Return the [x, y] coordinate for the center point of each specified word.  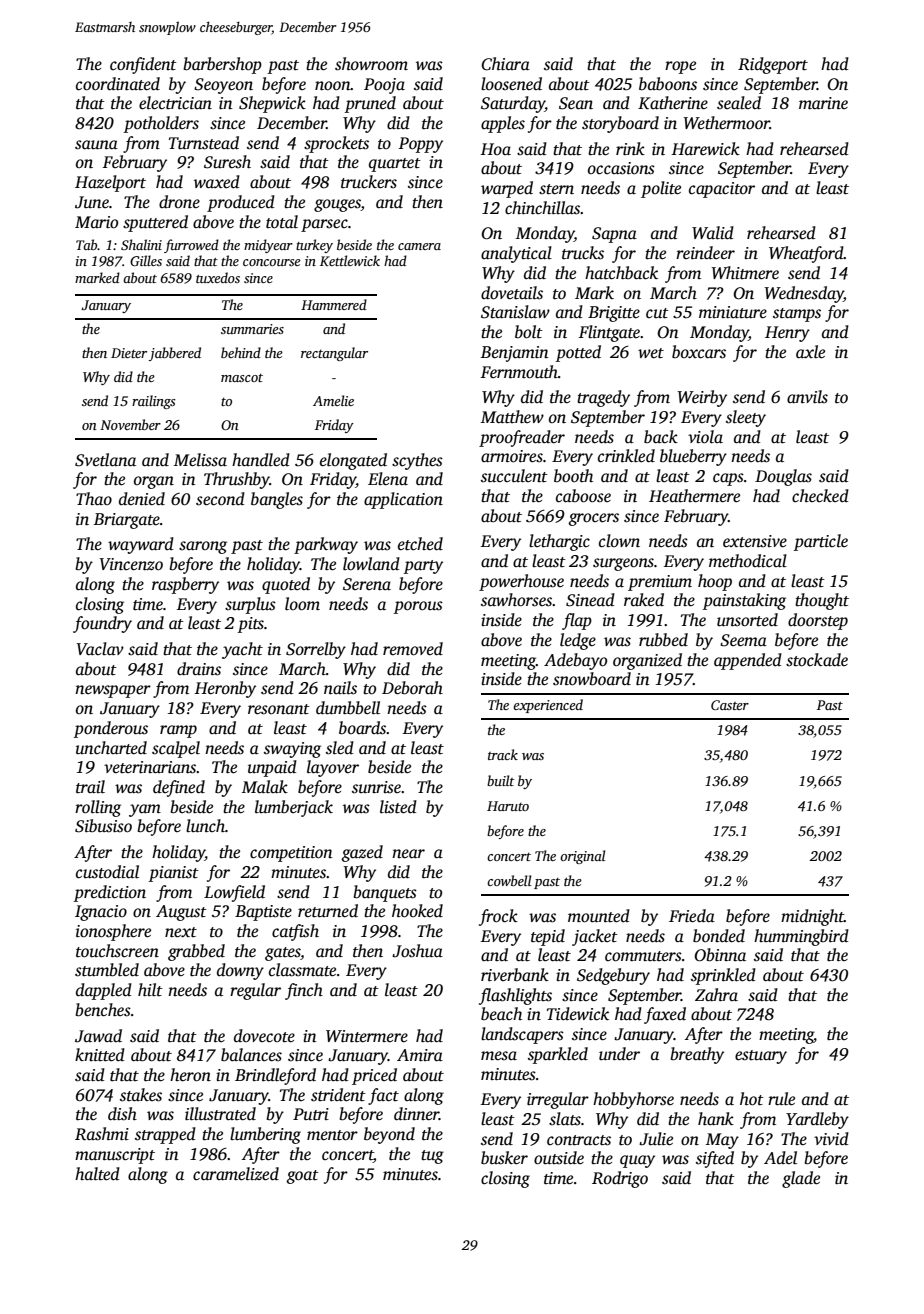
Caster [730, 705]
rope [680, 67]
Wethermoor [727, 123]
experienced [548, 706]
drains [199, 669]
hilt [150, 990]
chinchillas [542, 208]
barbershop [222, 65]
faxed [665, 1015]
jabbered [175, 354]
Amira [420, 1055]
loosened [511, 84]
